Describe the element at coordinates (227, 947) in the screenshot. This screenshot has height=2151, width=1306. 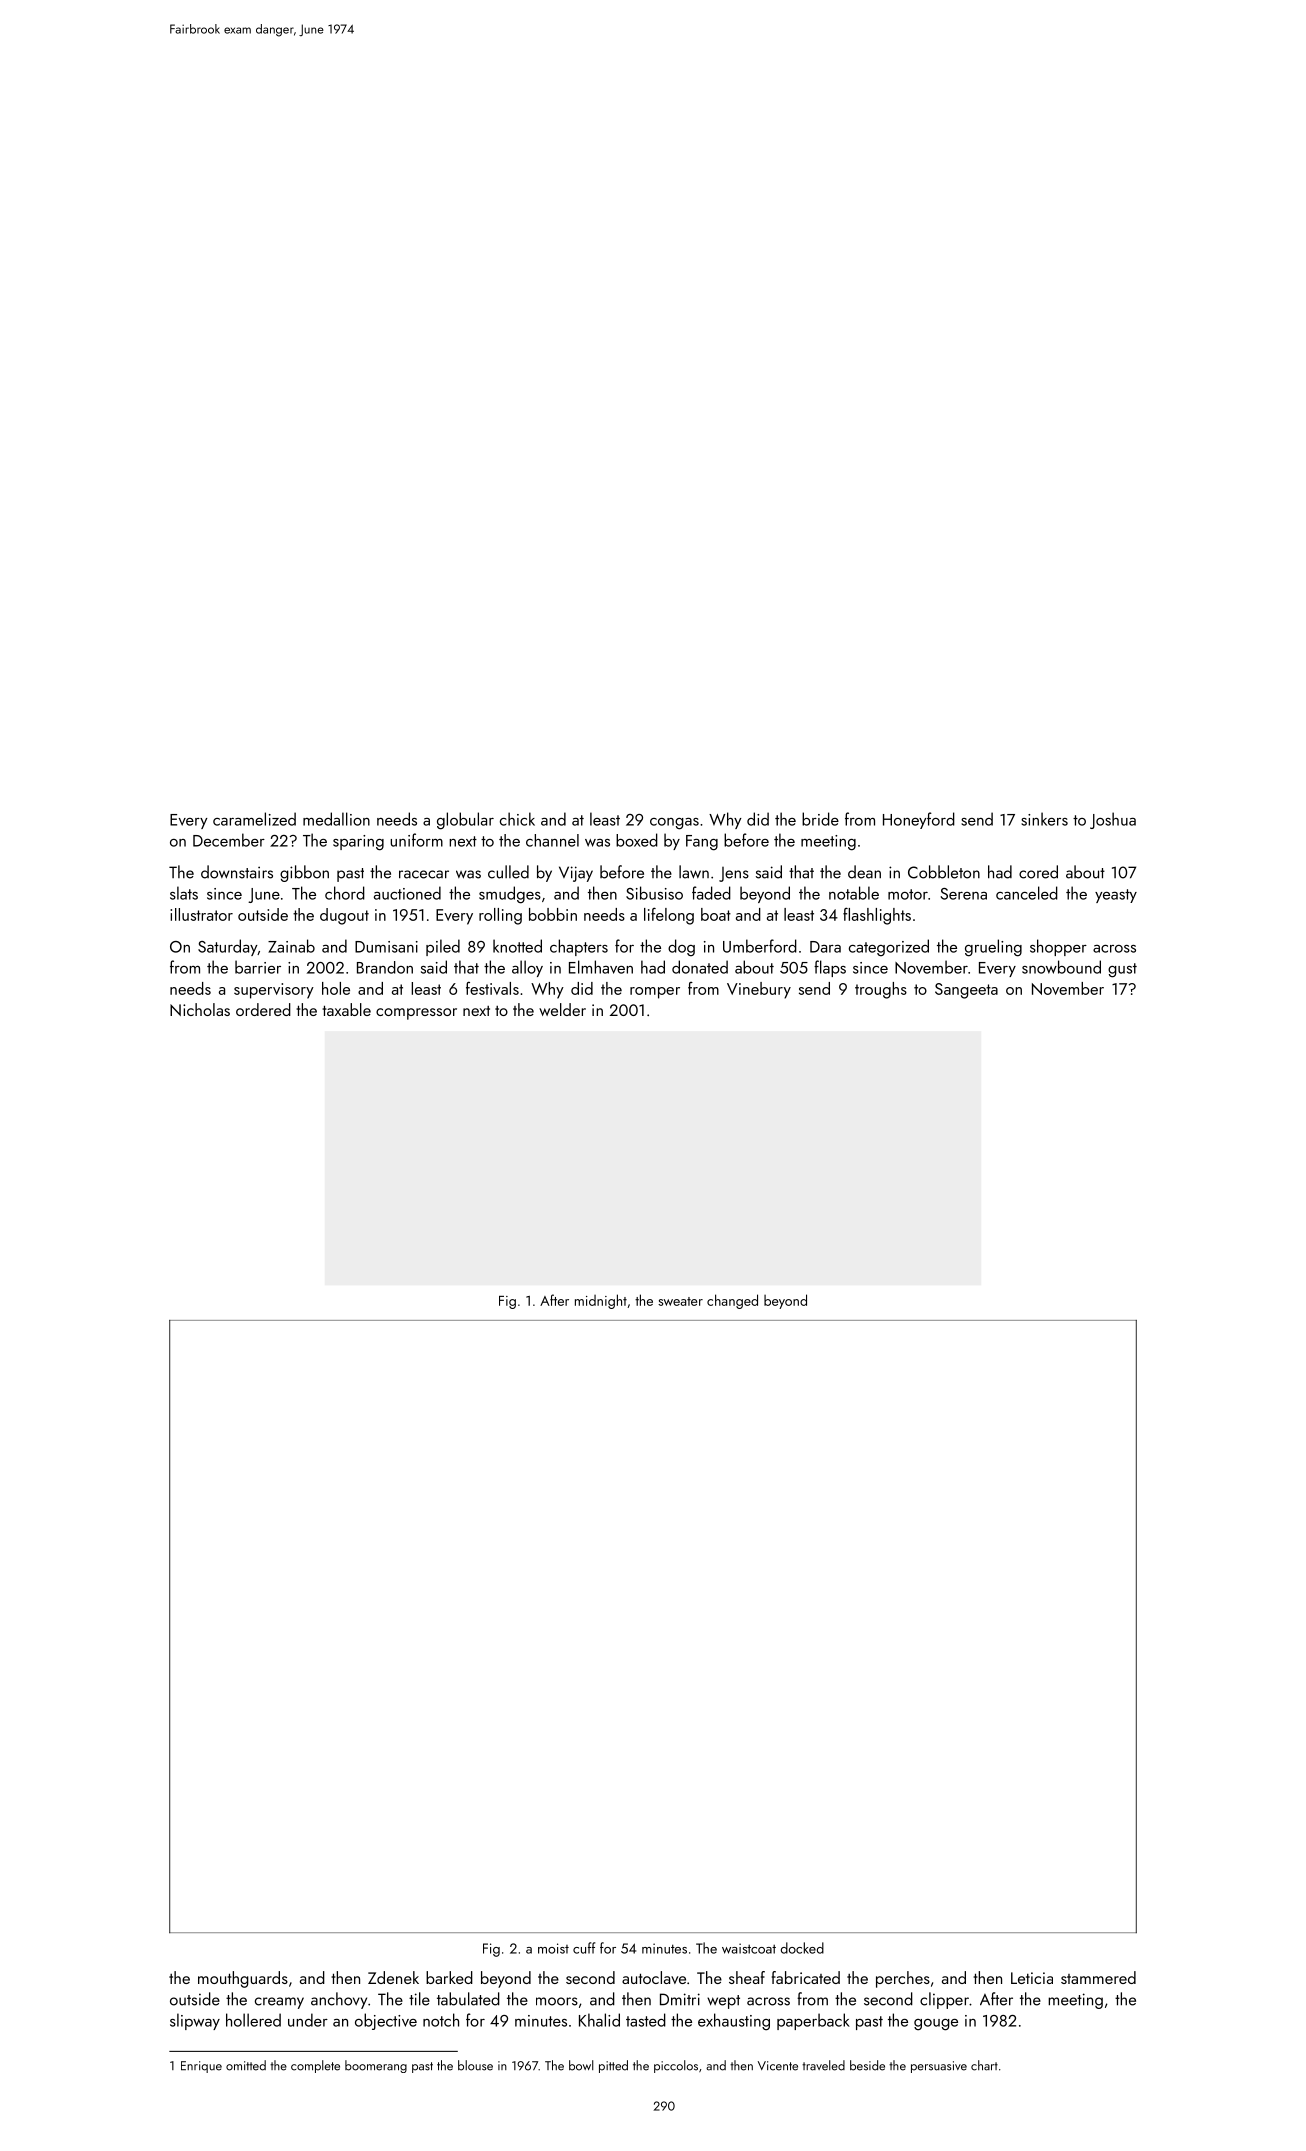
I see `Saturday` at that location.
